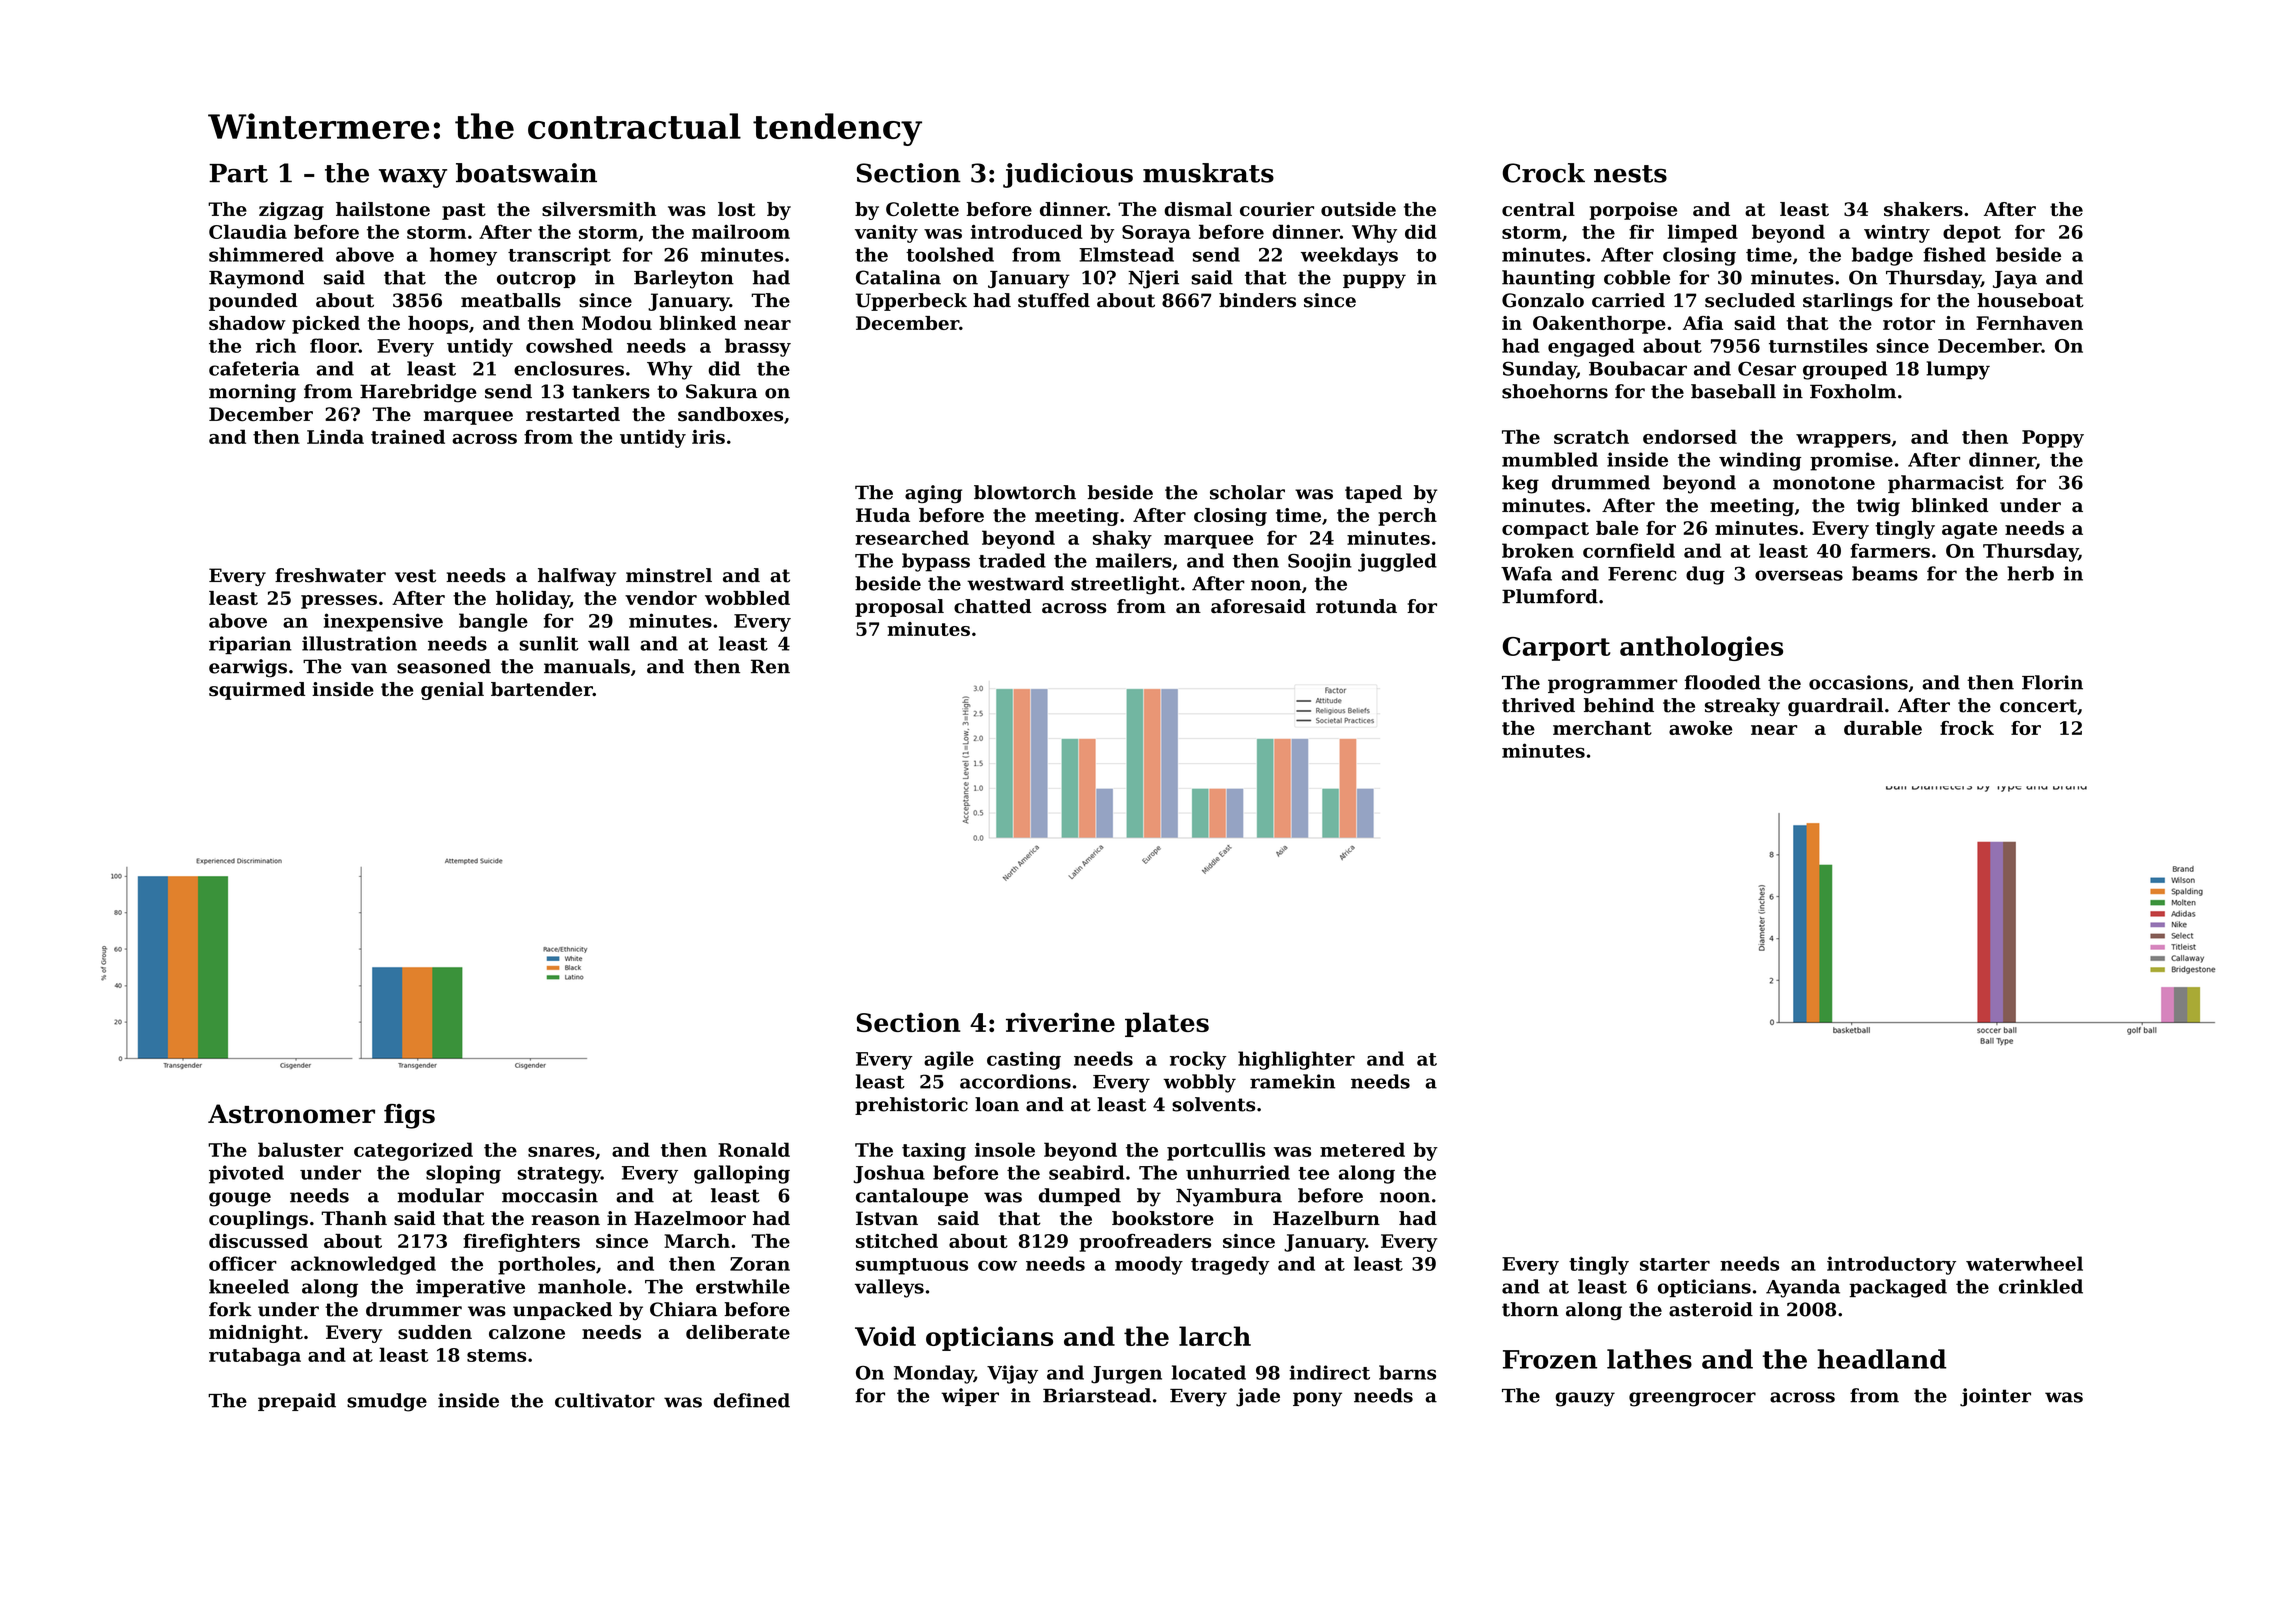 This screenshot has height=1620, width=2292. Describe the element at coordinates (1883, 728) in the screenshot. I see `durable` at that location.
